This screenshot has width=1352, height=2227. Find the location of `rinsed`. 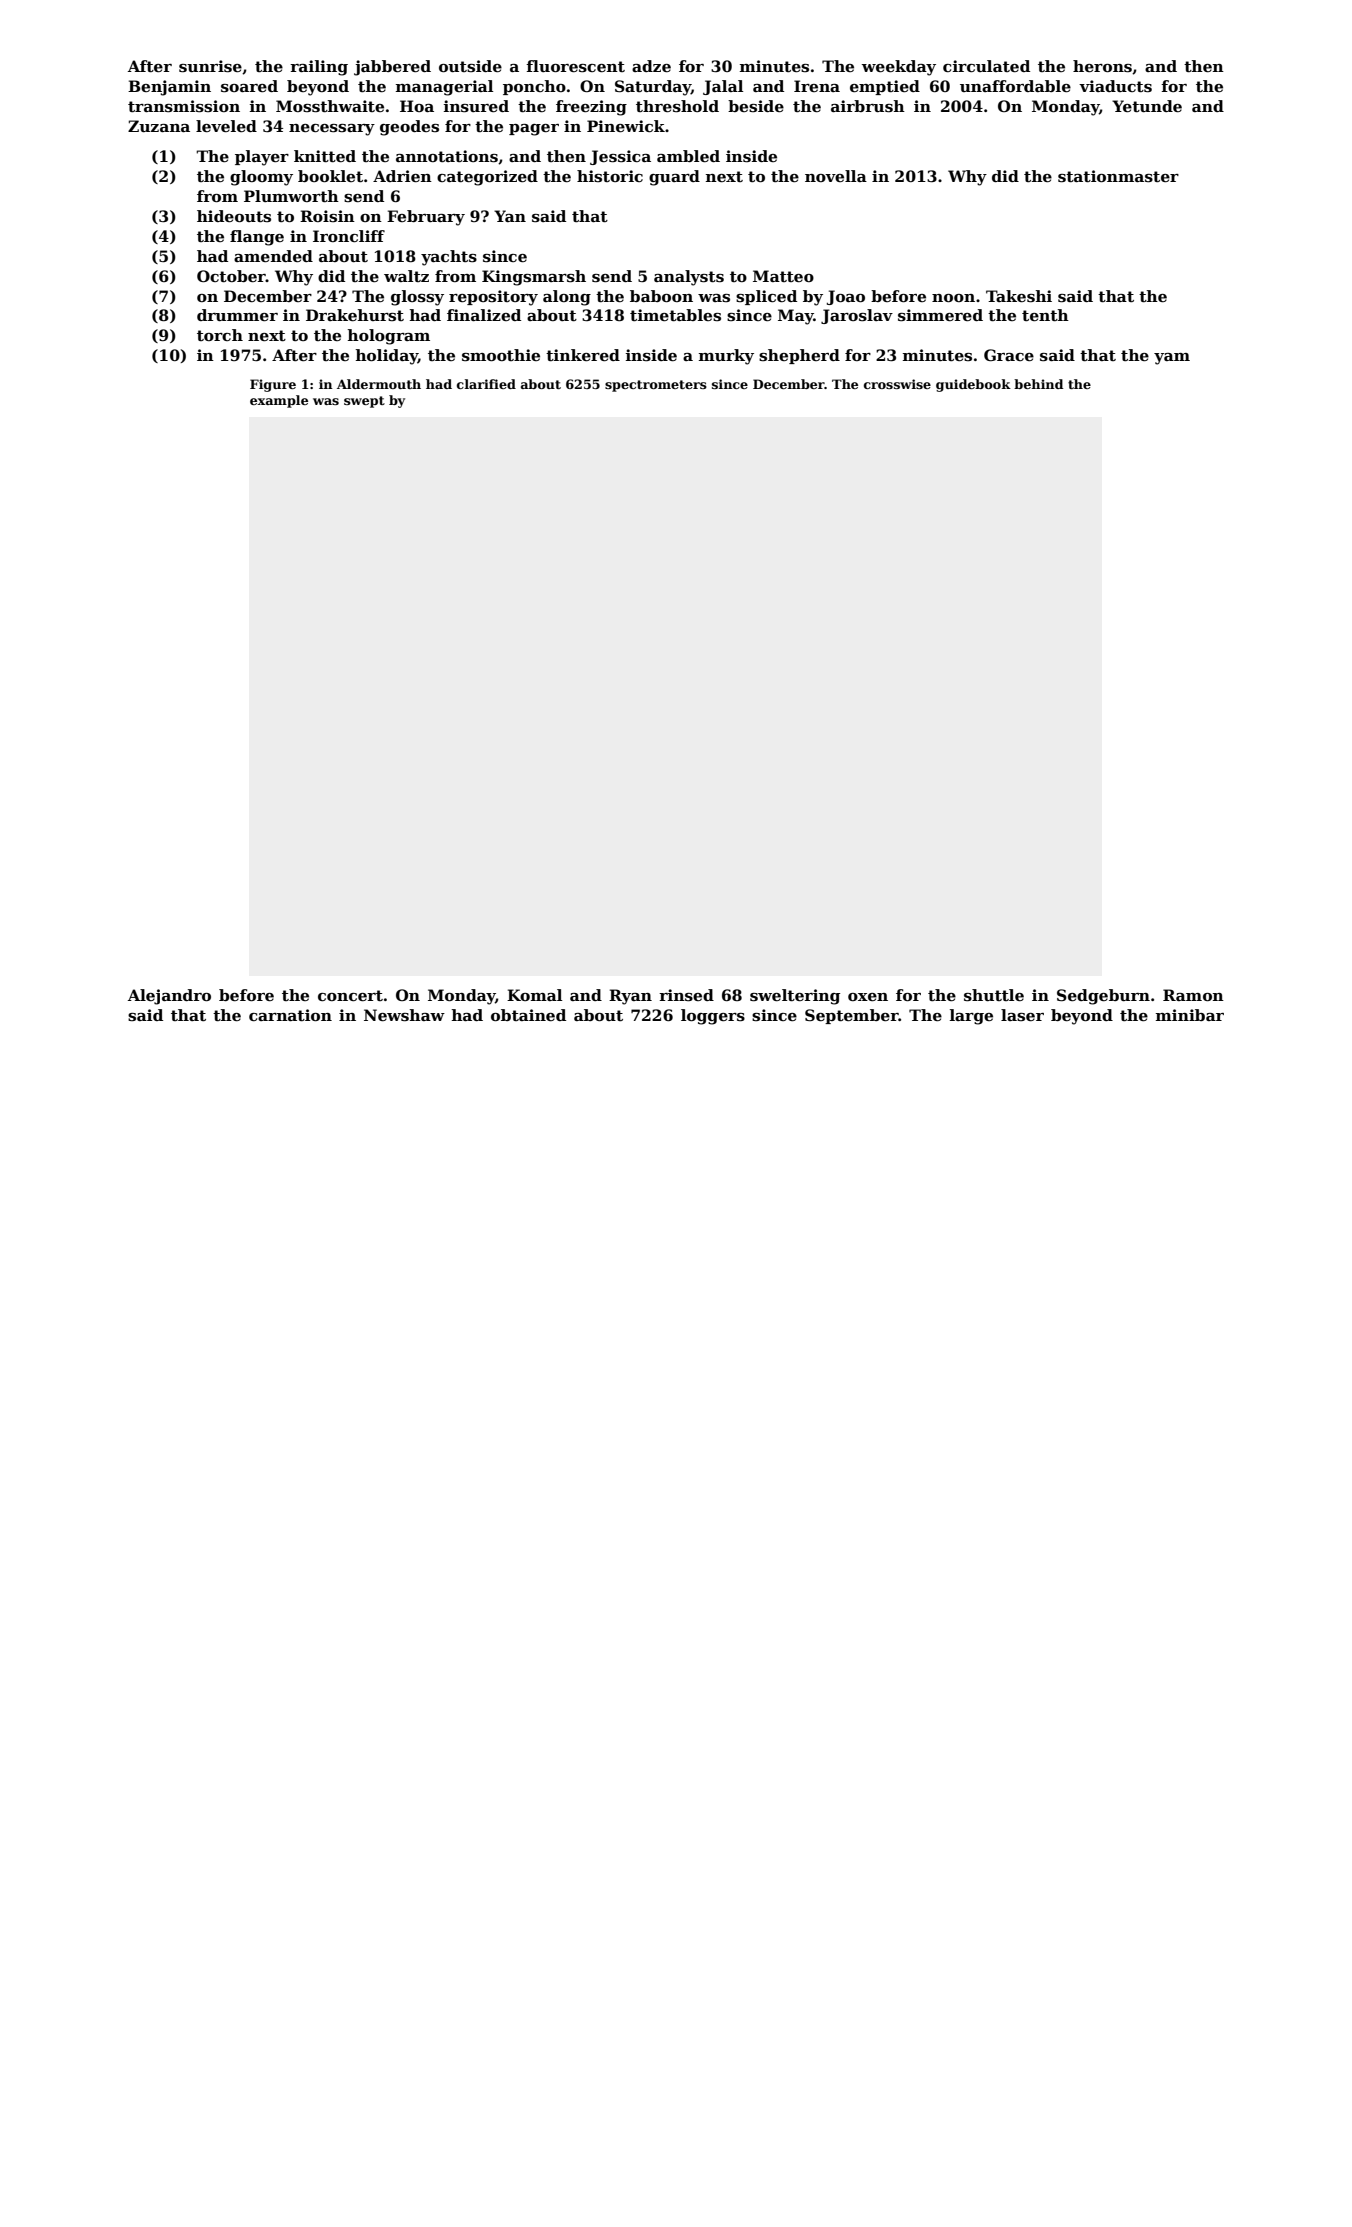

rinsed is located at coordinates (686, 995).
